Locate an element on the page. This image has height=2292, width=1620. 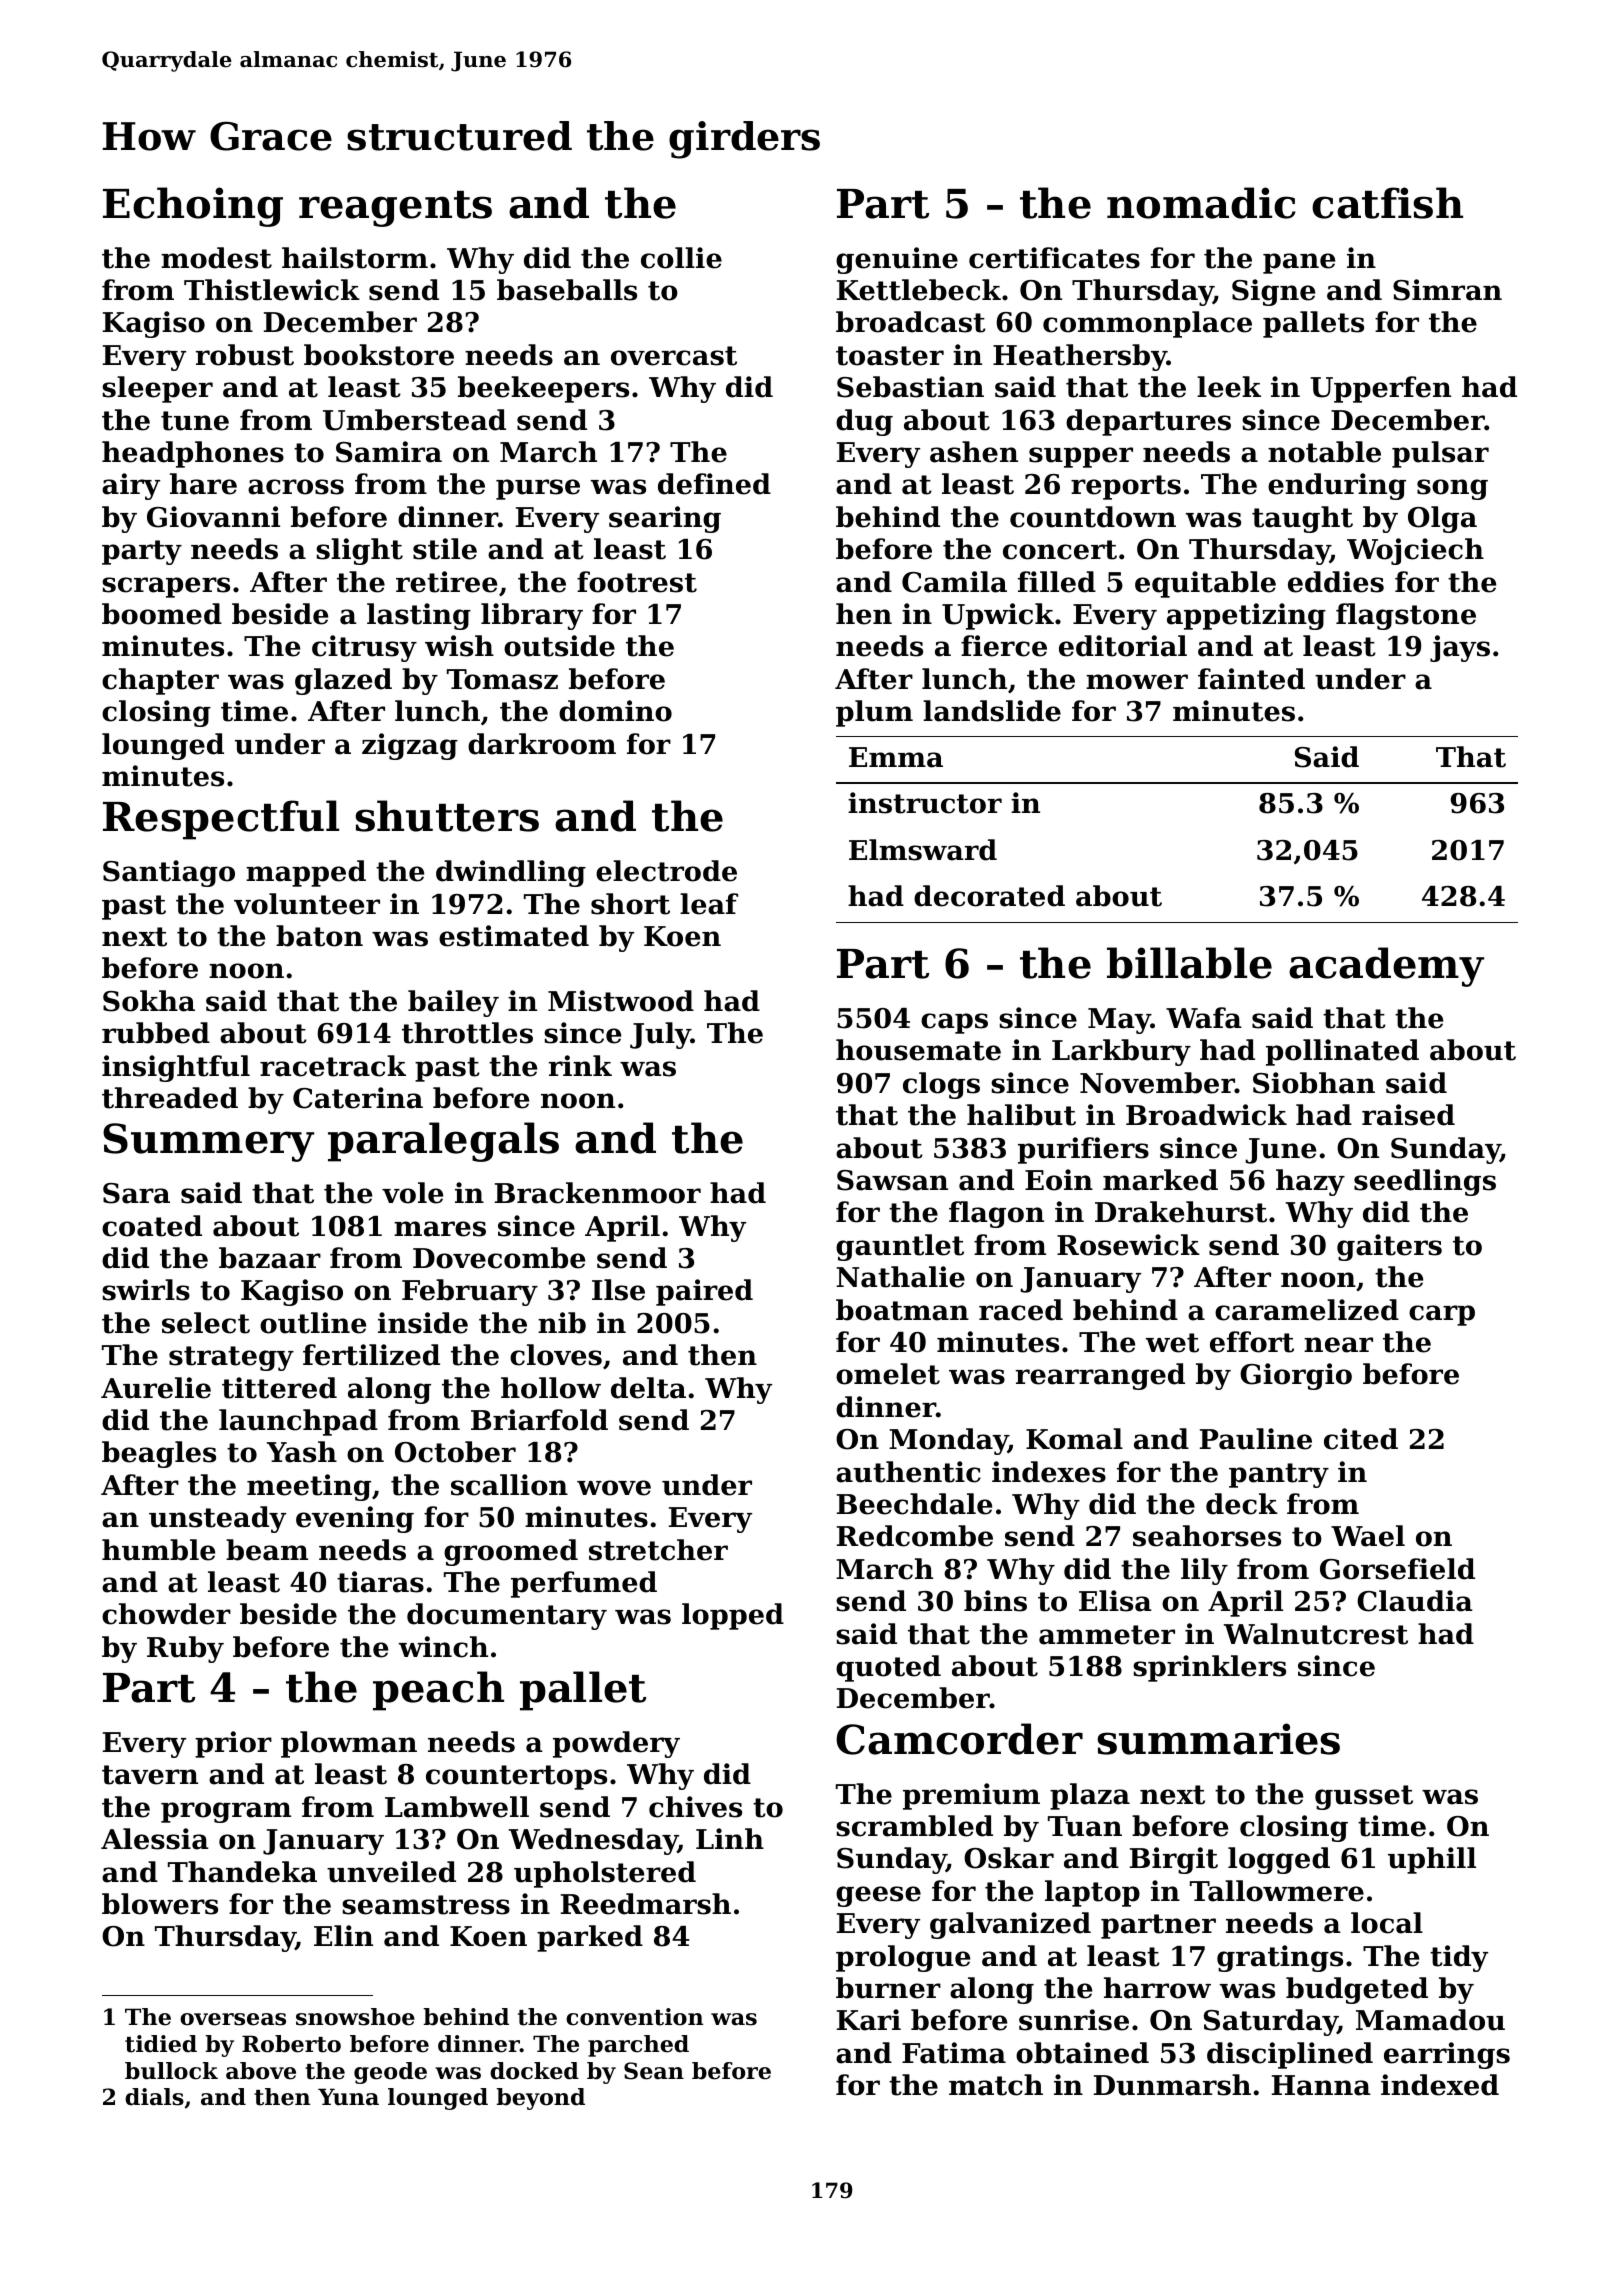
paralegals is located at coordinates (443, 1142).
